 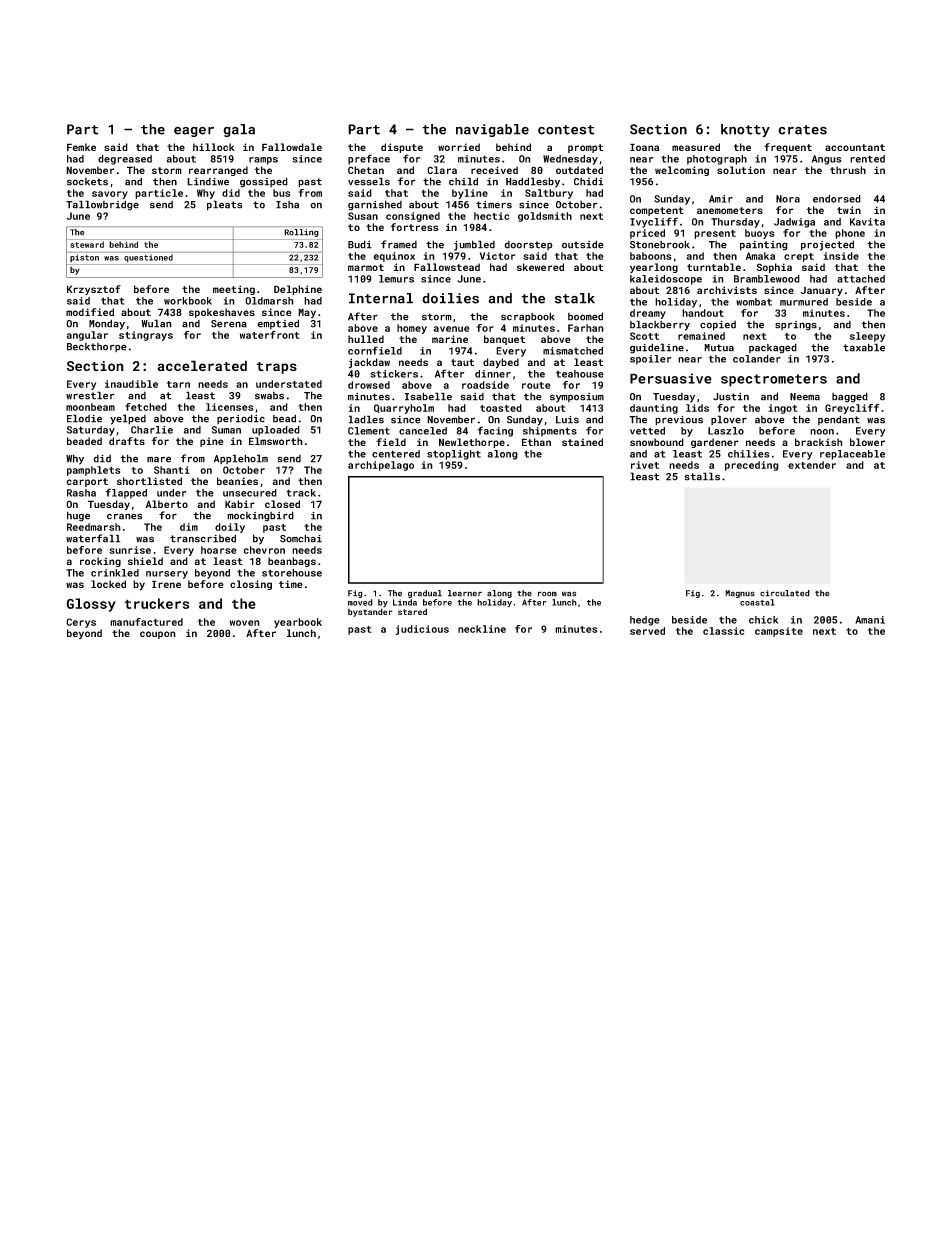 What do you see at coordinates (647, 631) in the screenshot?
I see `served` at bounding box center [647, 631].
